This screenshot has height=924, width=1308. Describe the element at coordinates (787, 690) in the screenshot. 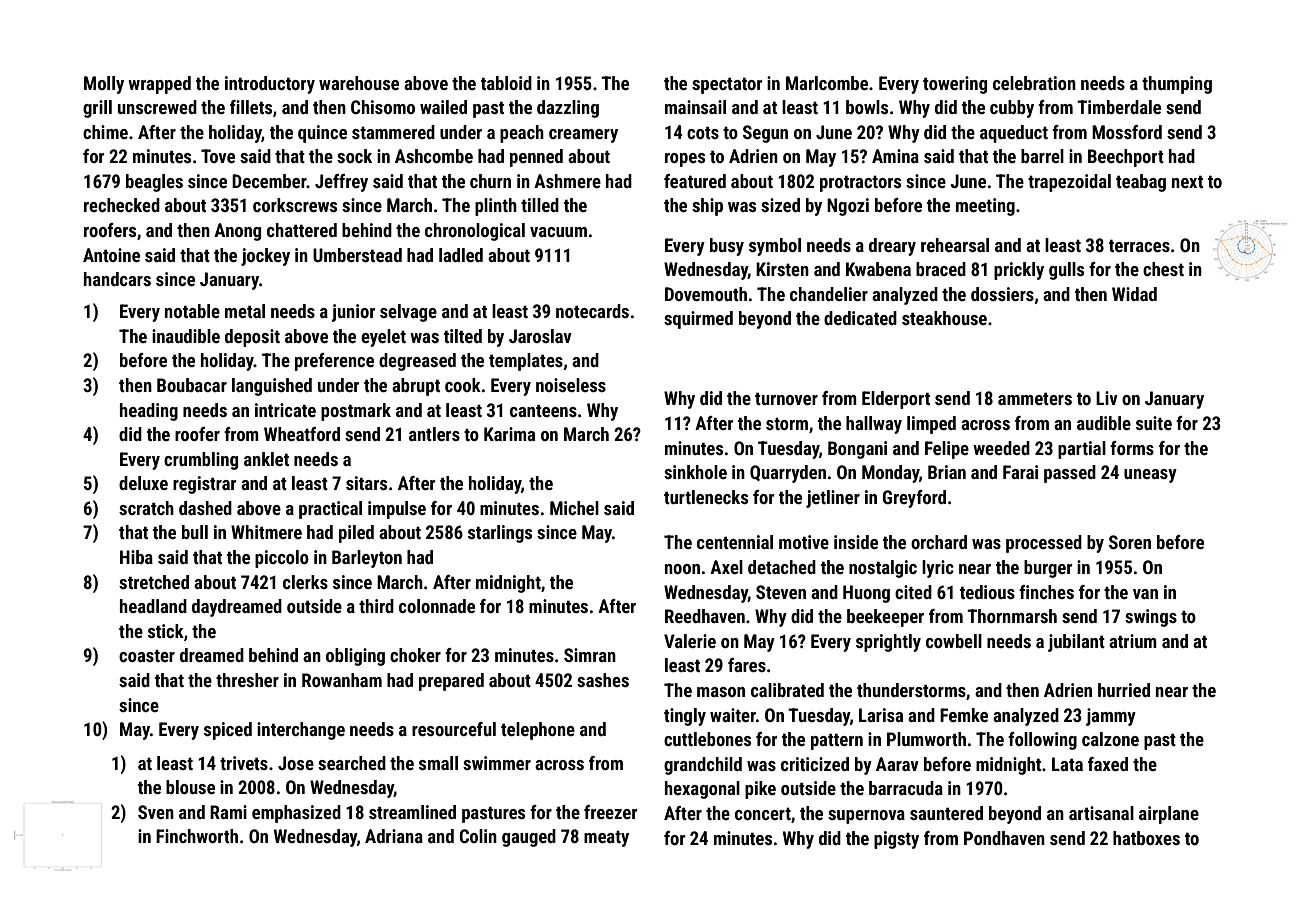

I see `calibrated` at that location.
